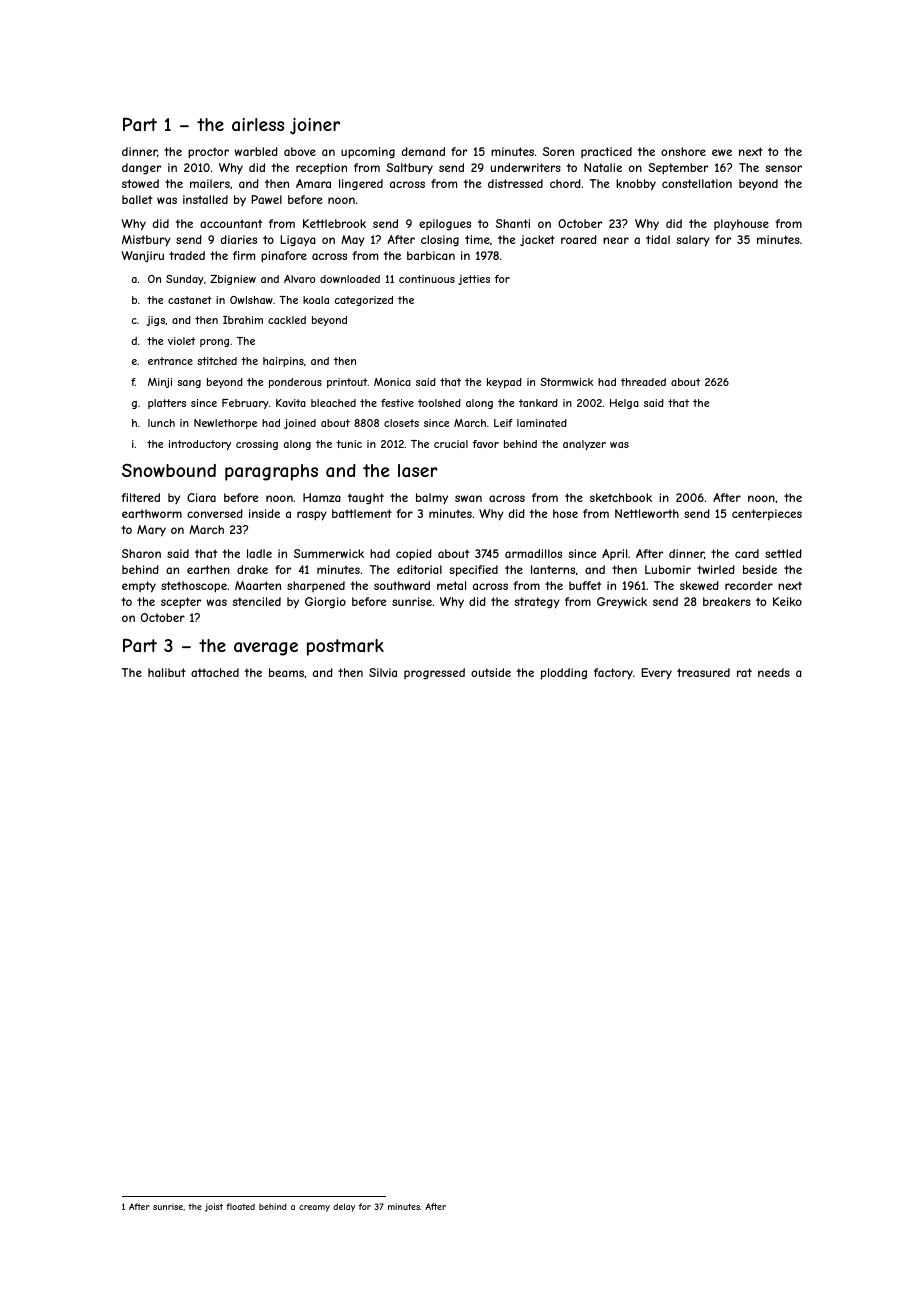 The width and height of the screenshot is (924, 1308). Describe the element at coordinates (656, 674) in the screenshot. I see `Every` at that location.
